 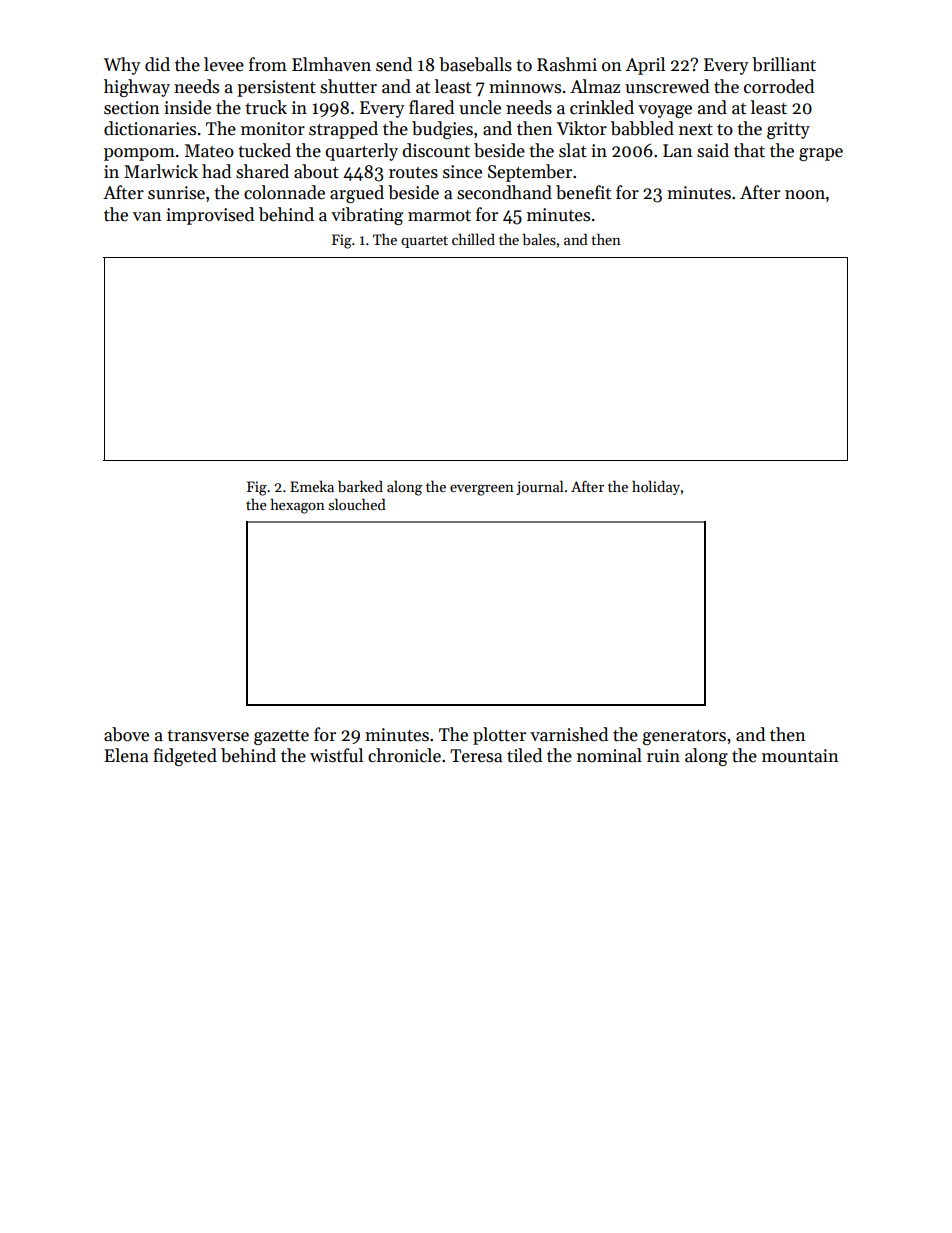 I want to click on fidgeted, so click(x=185, y=757).
